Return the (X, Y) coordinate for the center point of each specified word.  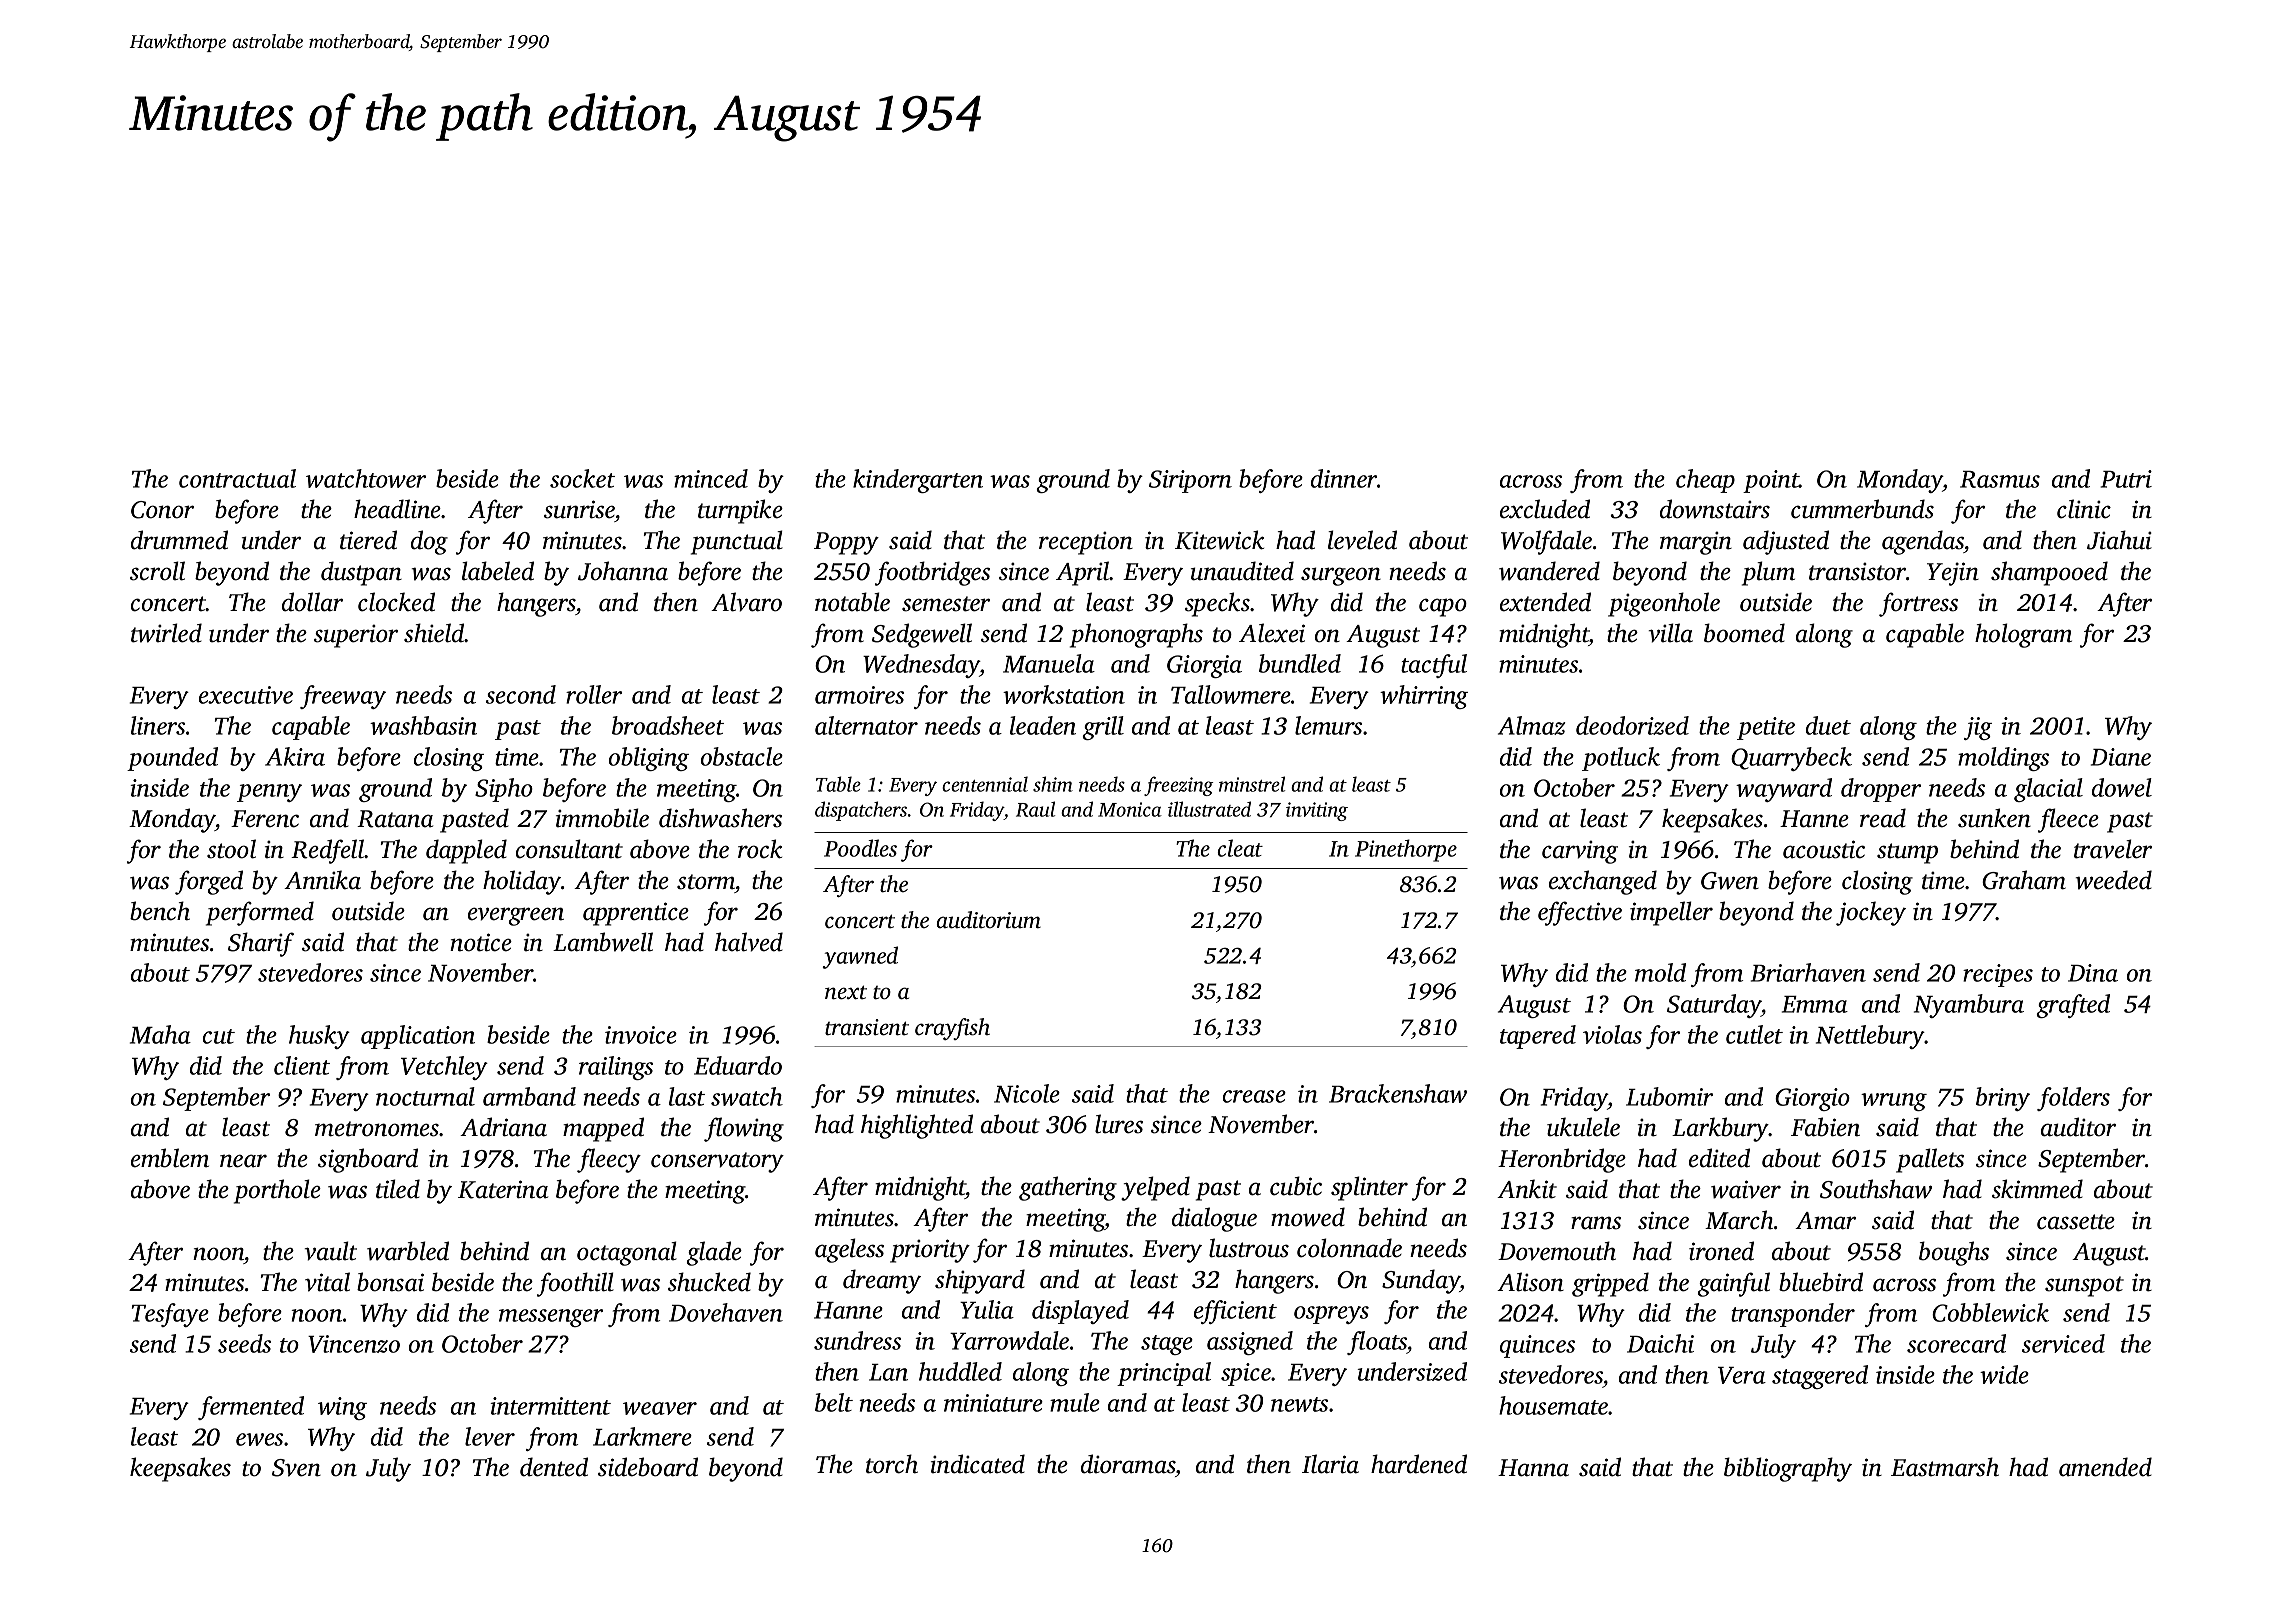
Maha (160, 1034)
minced (711, 478)
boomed (1744, 633)
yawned (860, 957)
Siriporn (1190, 481)
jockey (1871, 913)
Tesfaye (170, 1315)
